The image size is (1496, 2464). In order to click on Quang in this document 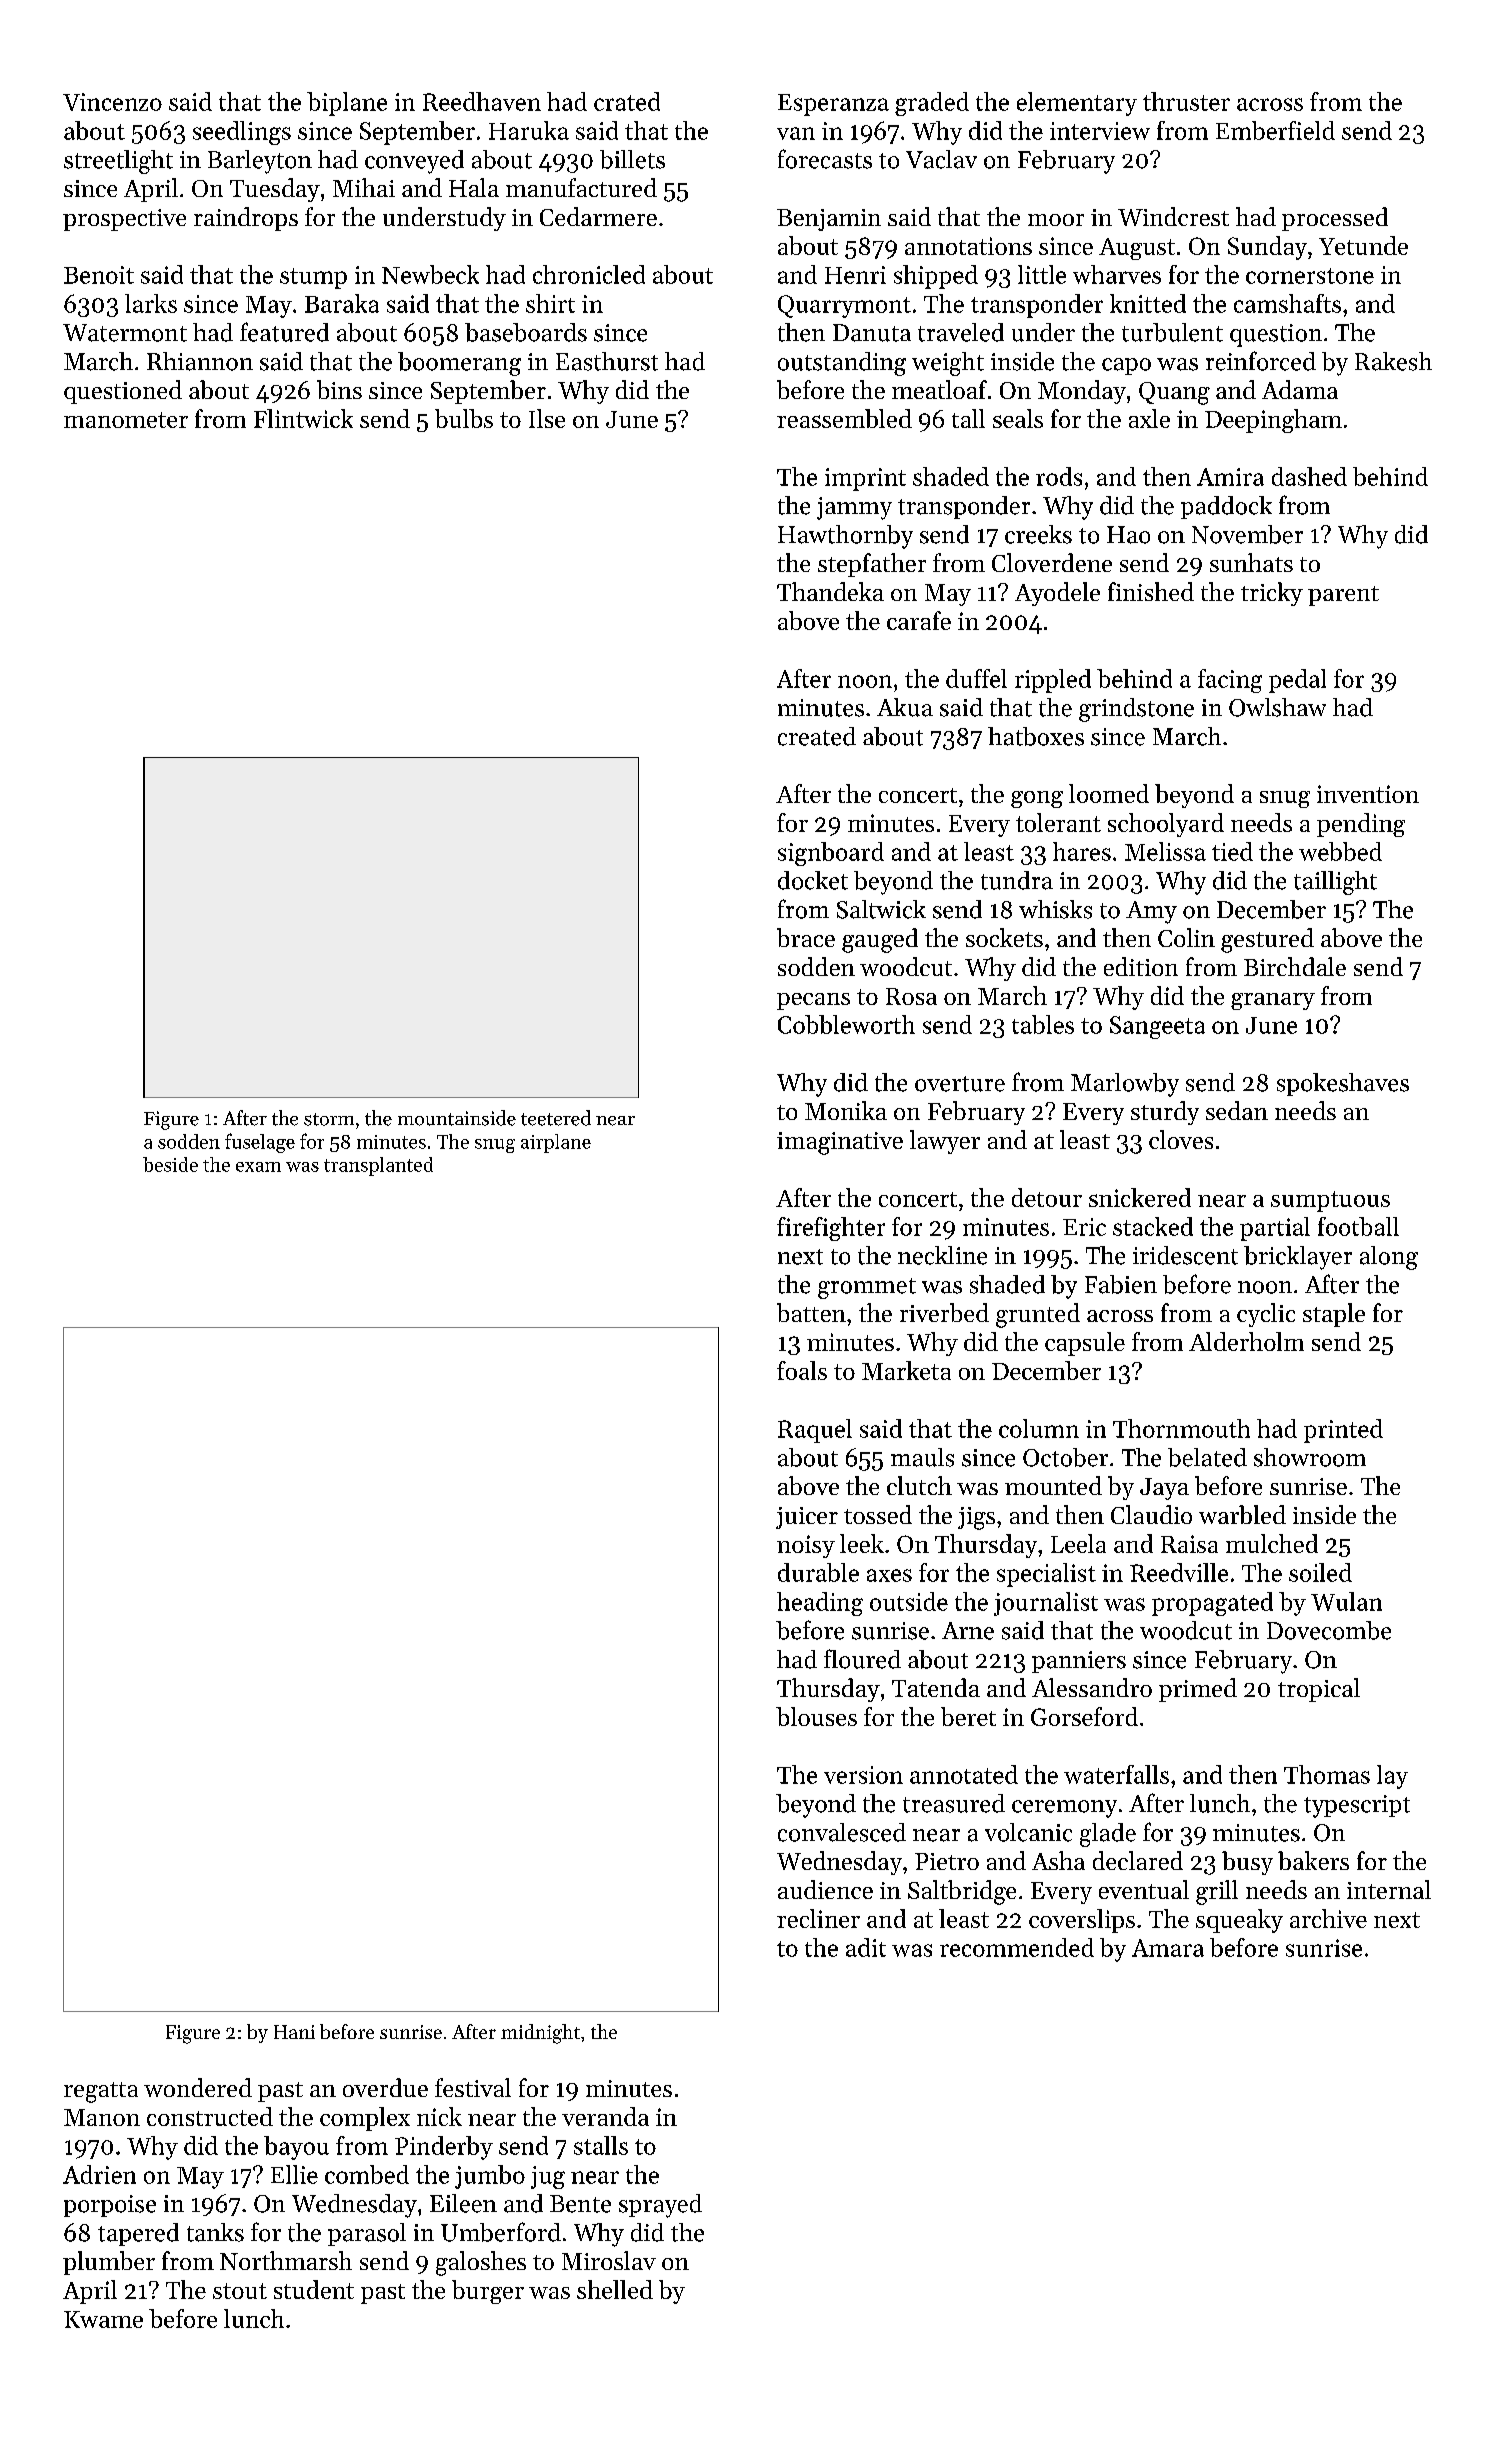, I will do `click(1174, 393)`.
